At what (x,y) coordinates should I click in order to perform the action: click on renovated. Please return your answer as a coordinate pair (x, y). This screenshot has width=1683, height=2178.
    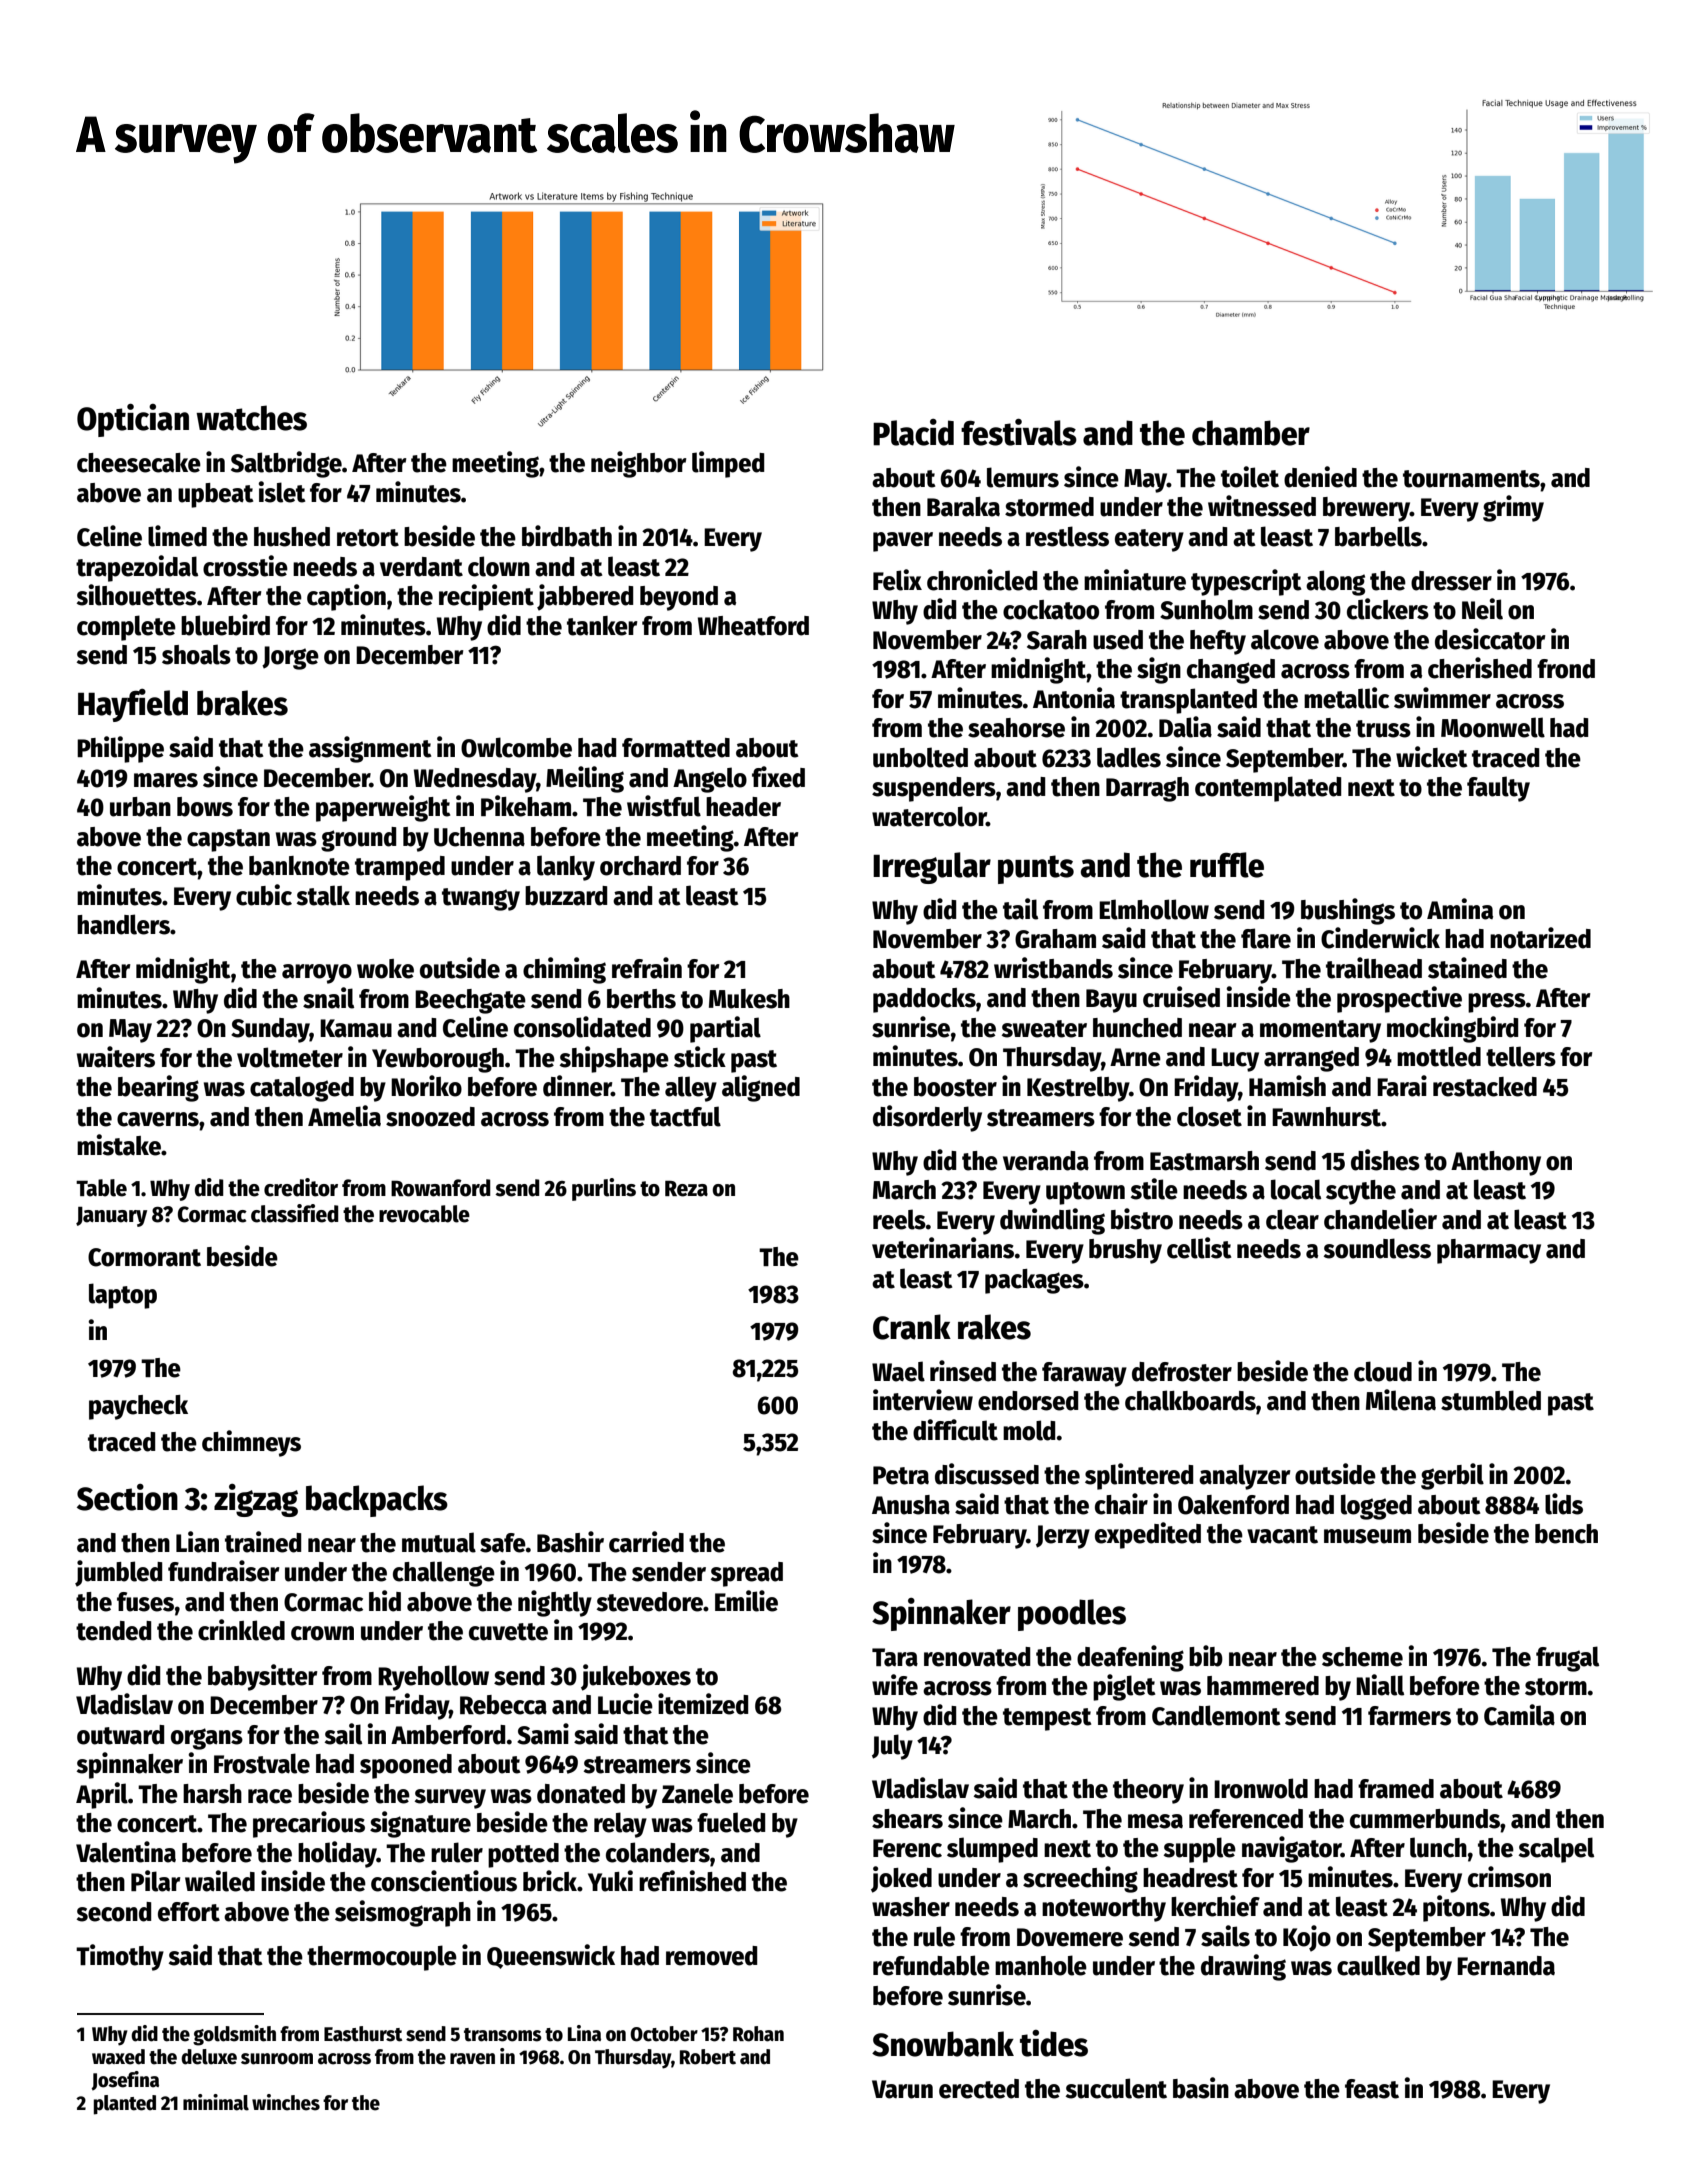
    Looking at the image, I should click on (977, 1657).
